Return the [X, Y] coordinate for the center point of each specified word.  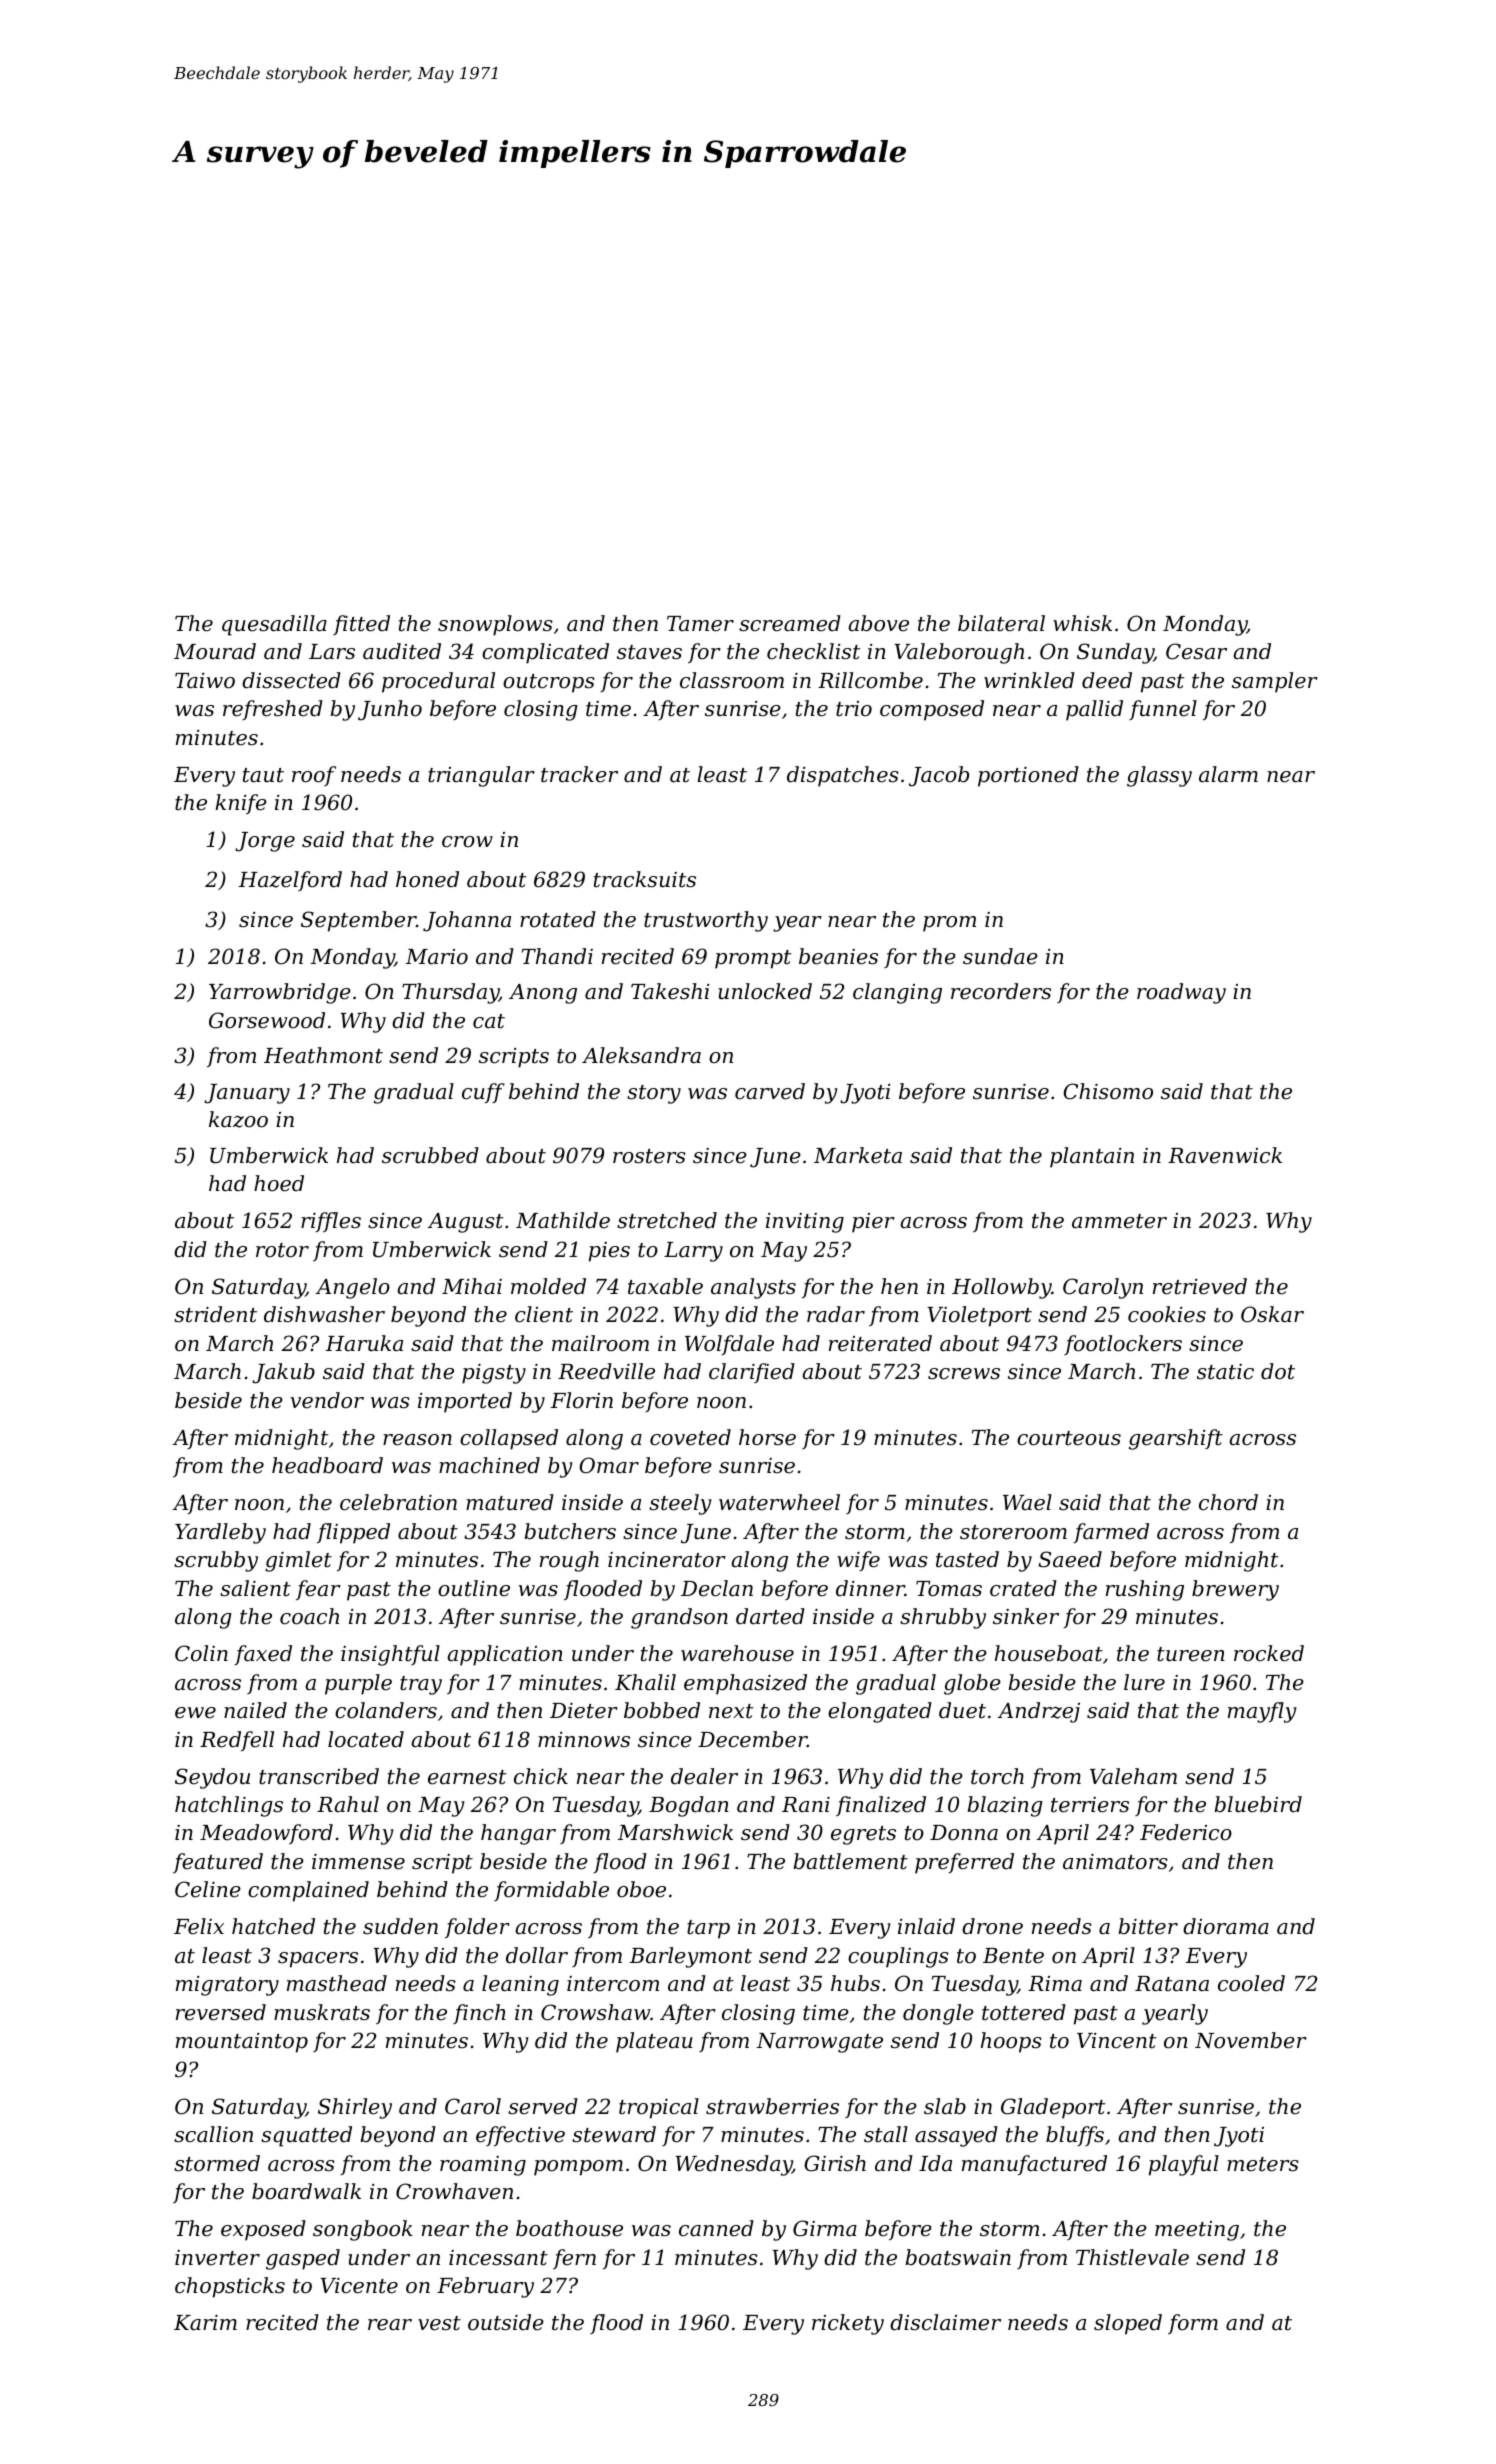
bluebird [1258, 1804]
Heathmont [323, 1055]
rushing [1145, 1590]
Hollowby [1002, 1288]
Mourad [215, 651]
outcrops [549, 683]
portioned [1028, 776]
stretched [667, 1220]
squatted [306, 2136]
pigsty [494, 1374]
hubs [855, 1983]
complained [308, 1891]
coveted [690, 1437]
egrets [863, 1835]
